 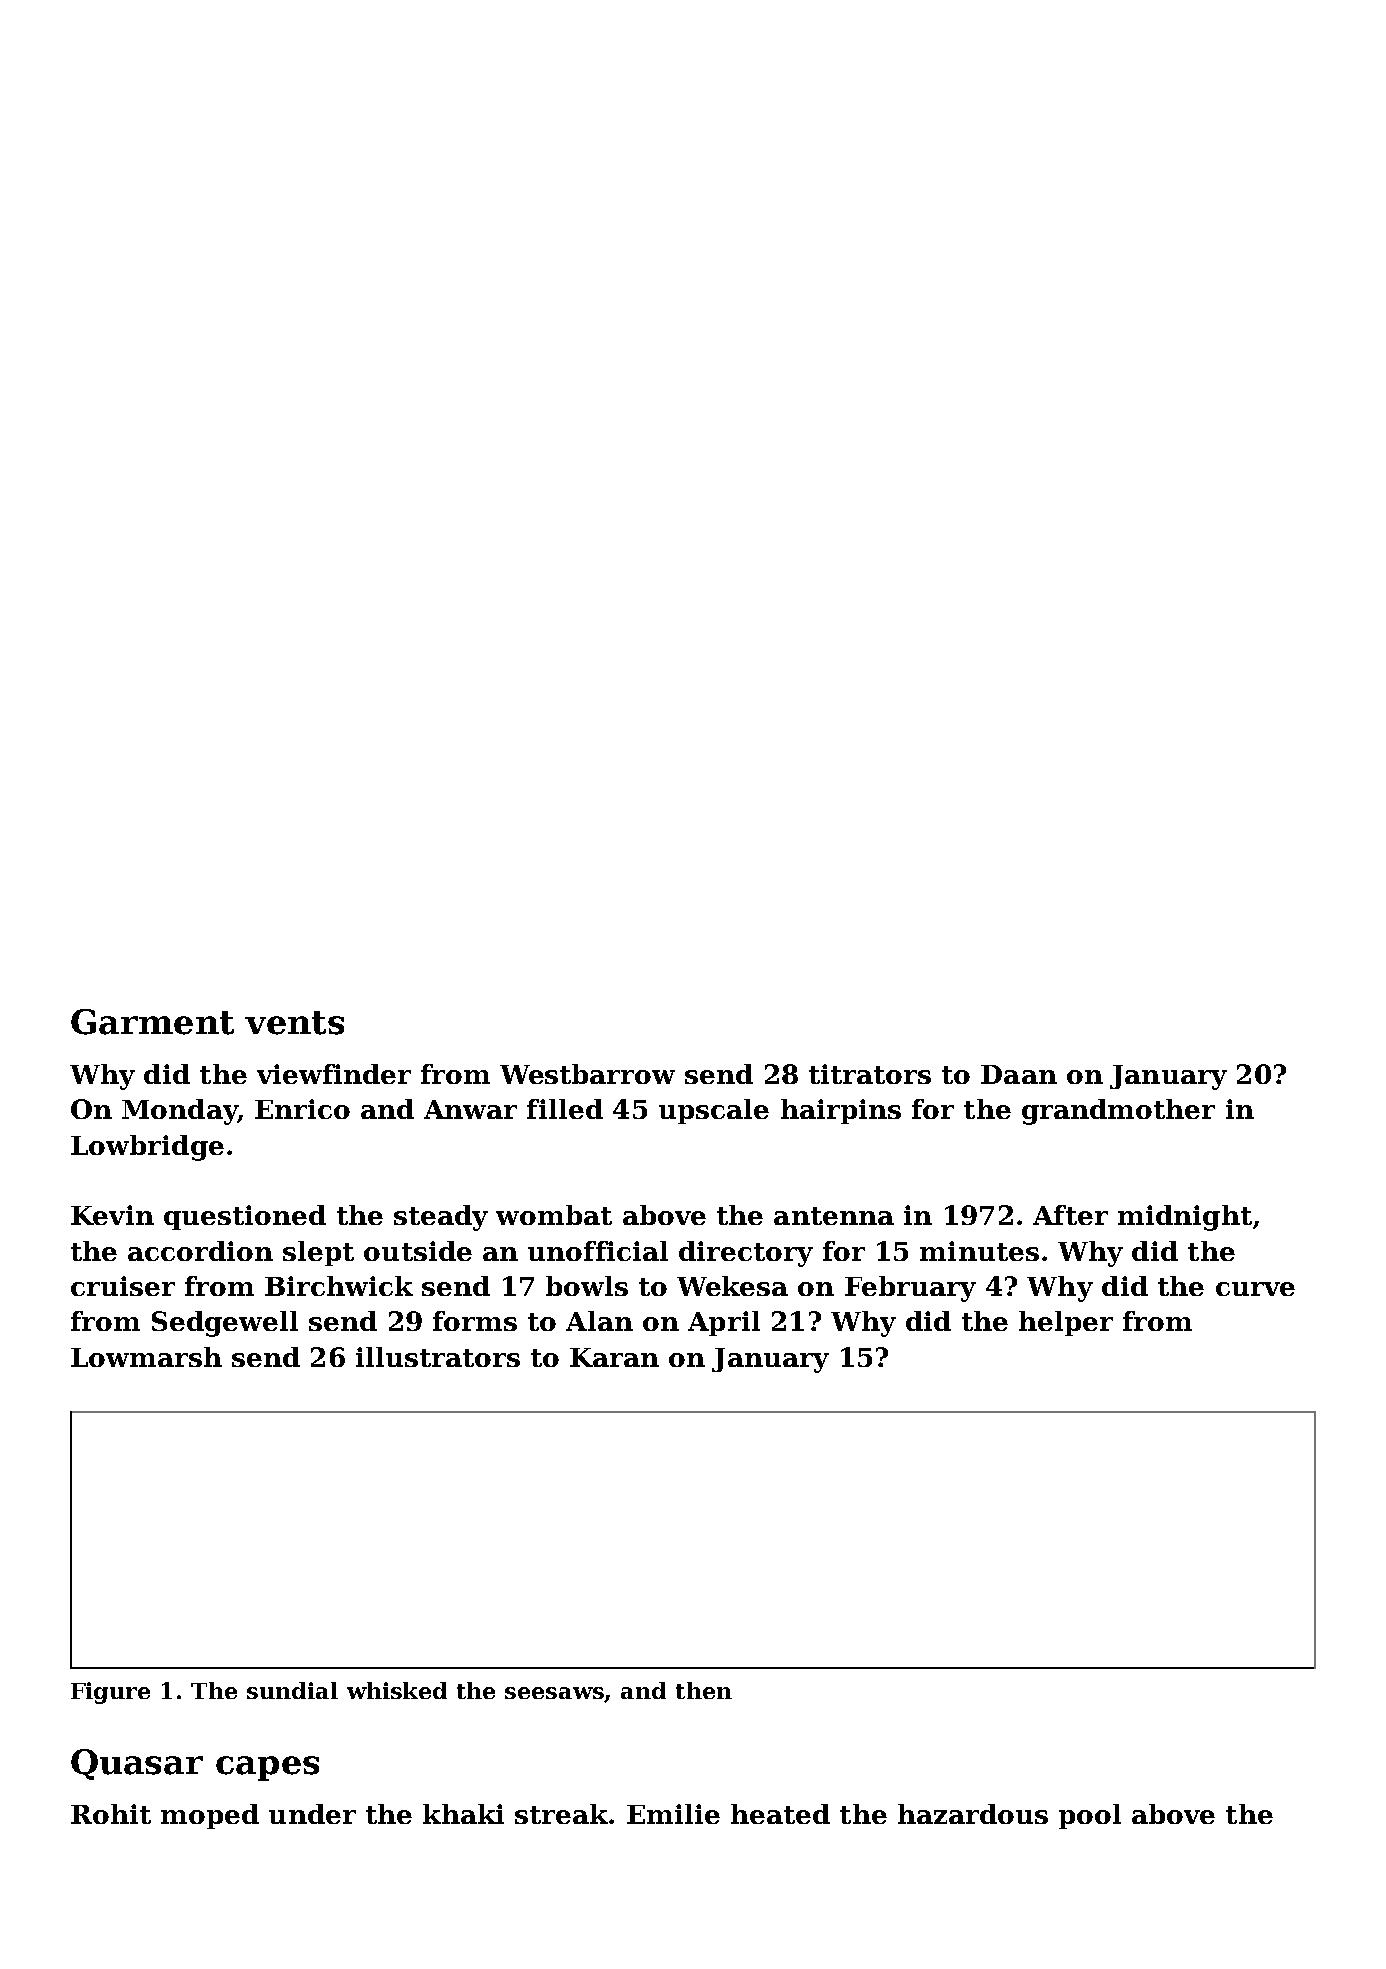 What do you see at coordinates (973, 1814) in the document?
I see `hazardous` at bounding box center [973, 1814].
